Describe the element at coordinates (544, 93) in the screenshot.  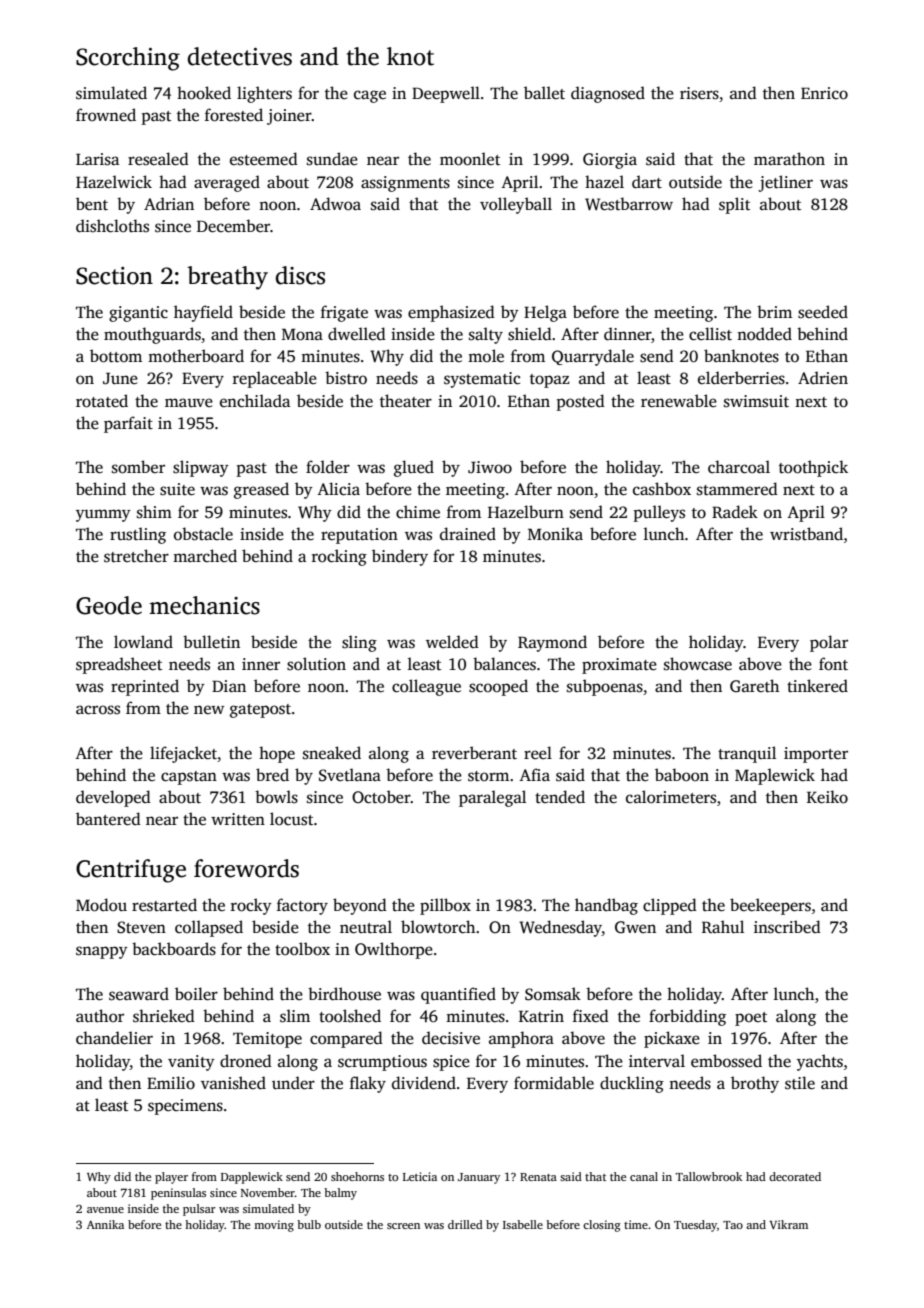
I see `ballet` at that location.
